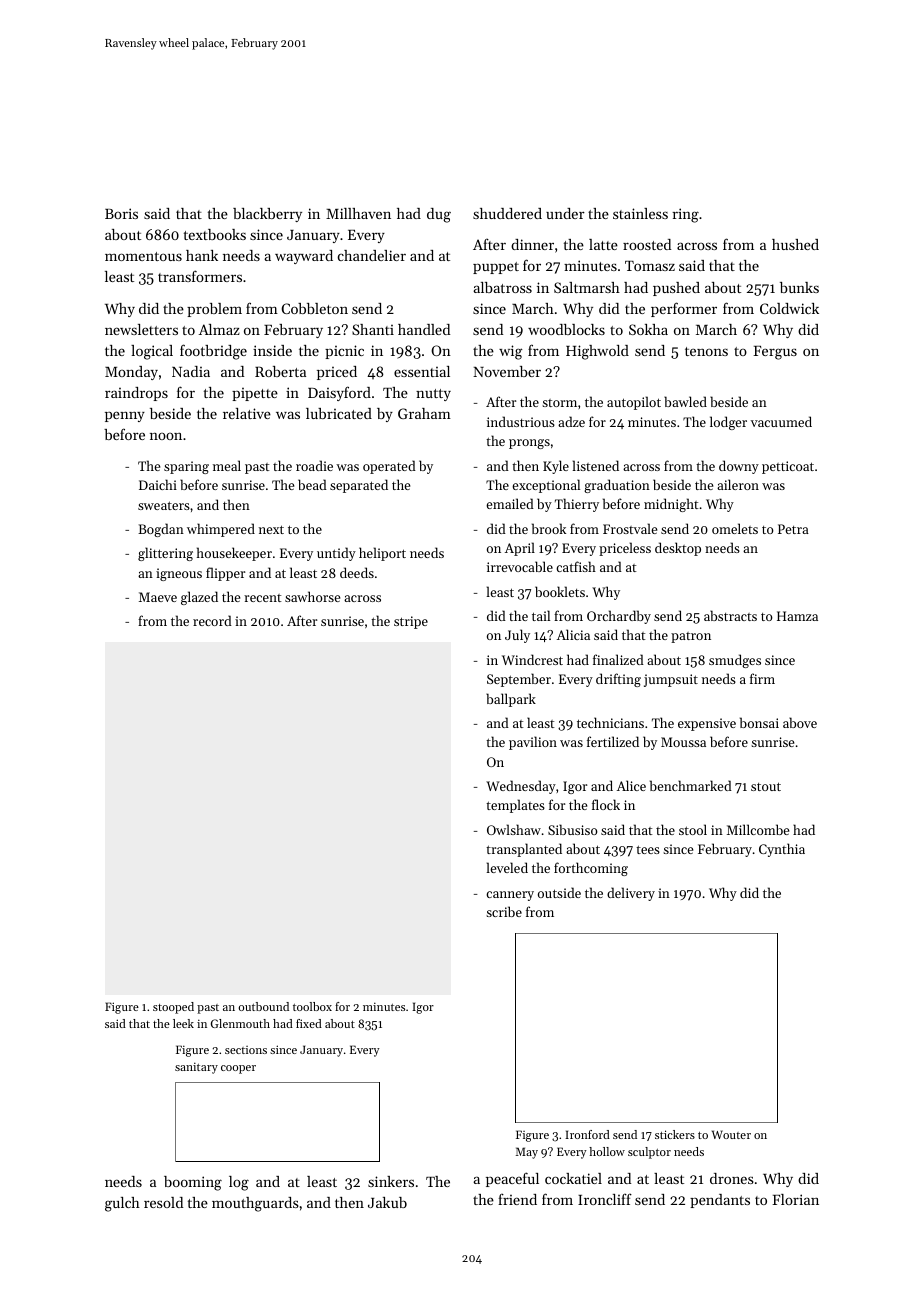 The image size is (924, 1308). Describe the element at coordinates (650, 266) in the screenshot. I see `Tomasz` at that location.
